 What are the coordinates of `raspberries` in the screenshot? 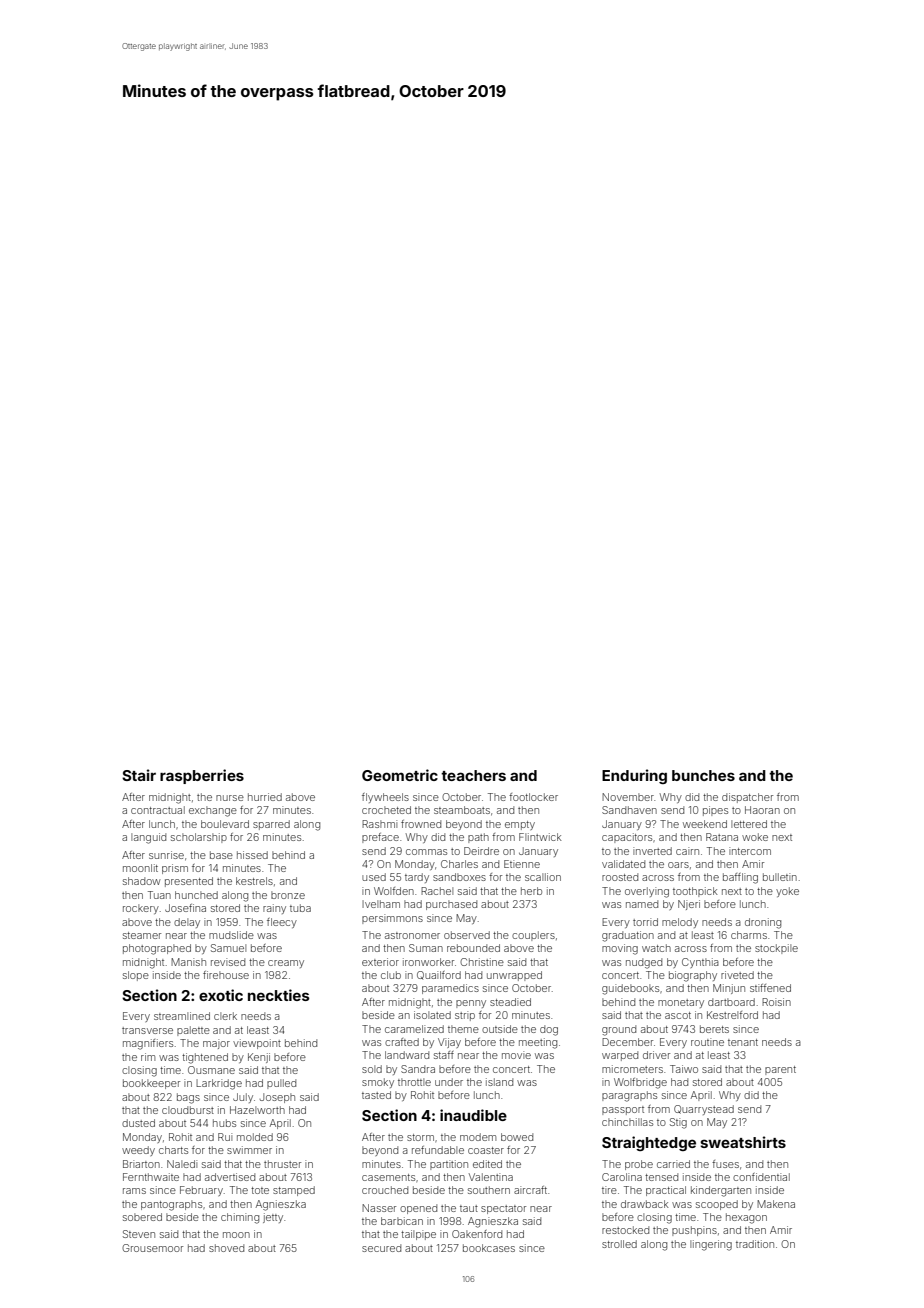 It's located at (202, 776).
